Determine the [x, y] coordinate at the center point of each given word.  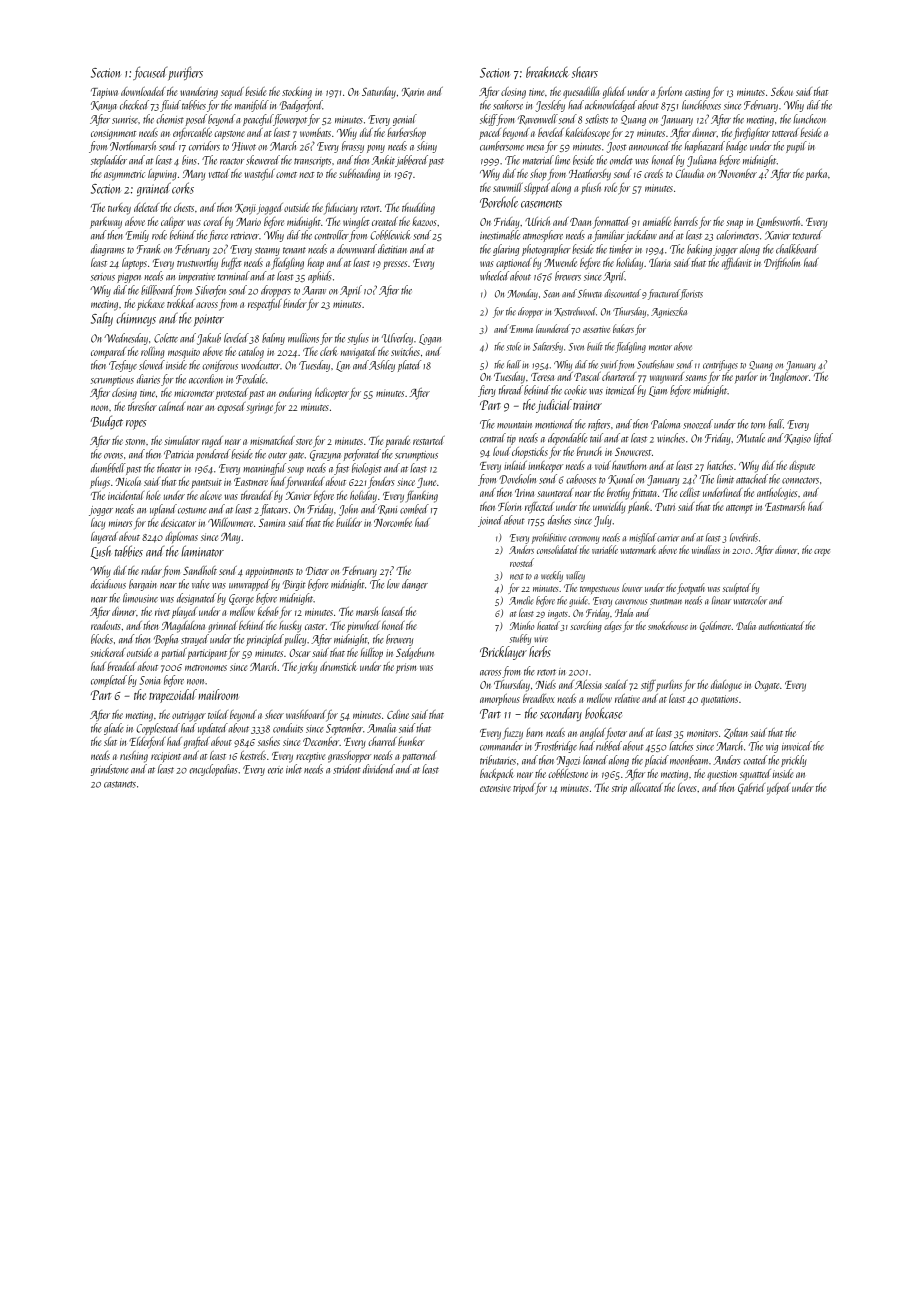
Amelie [521, 600]
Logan [430, 339]
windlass [706, 549]
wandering [199, 93]
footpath [691, 588]
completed [109, 681]
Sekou [782, 91]
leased [393, 611]
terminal [234, 276]
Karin [413, 92]
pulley [295, 640]
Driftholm [782, 263]
